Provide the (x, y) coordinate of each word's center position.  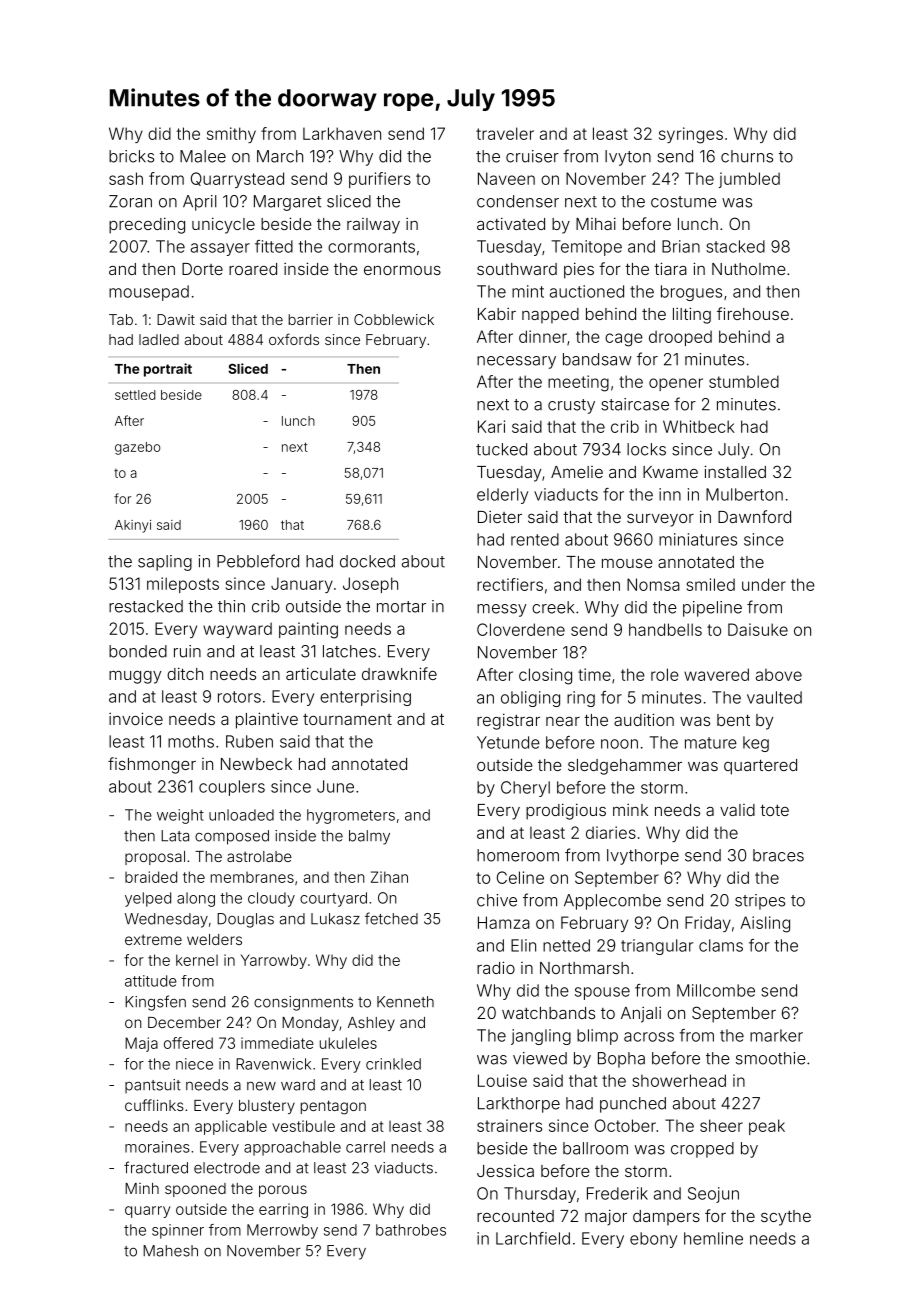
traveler (505, 133)
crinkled (393, 1064)
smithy (231, 135)
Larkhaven (342, 133)
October (625, 1125)
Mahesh (170, 1251)
